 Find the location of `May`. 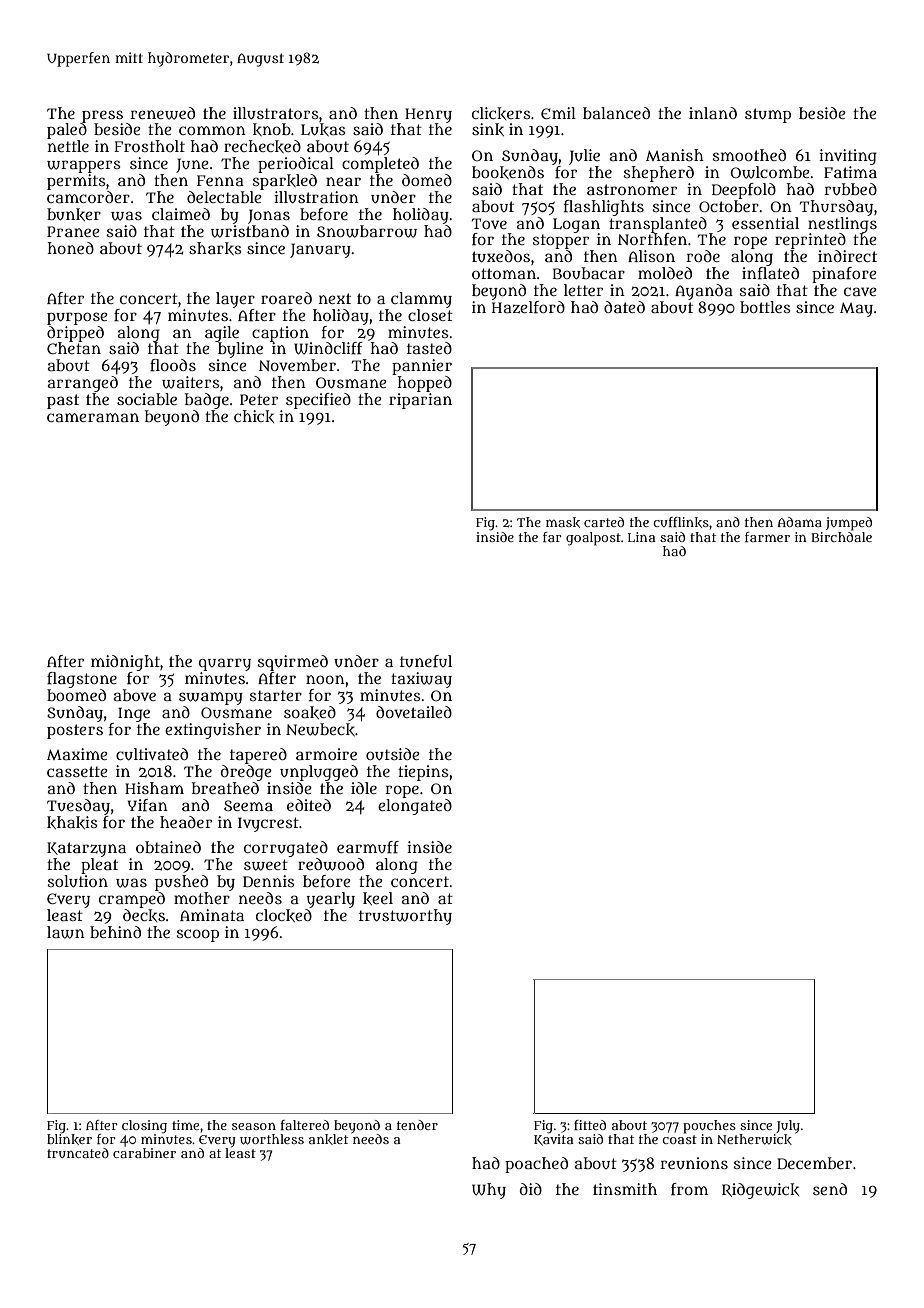

May is located at coordinates (856, 309).
